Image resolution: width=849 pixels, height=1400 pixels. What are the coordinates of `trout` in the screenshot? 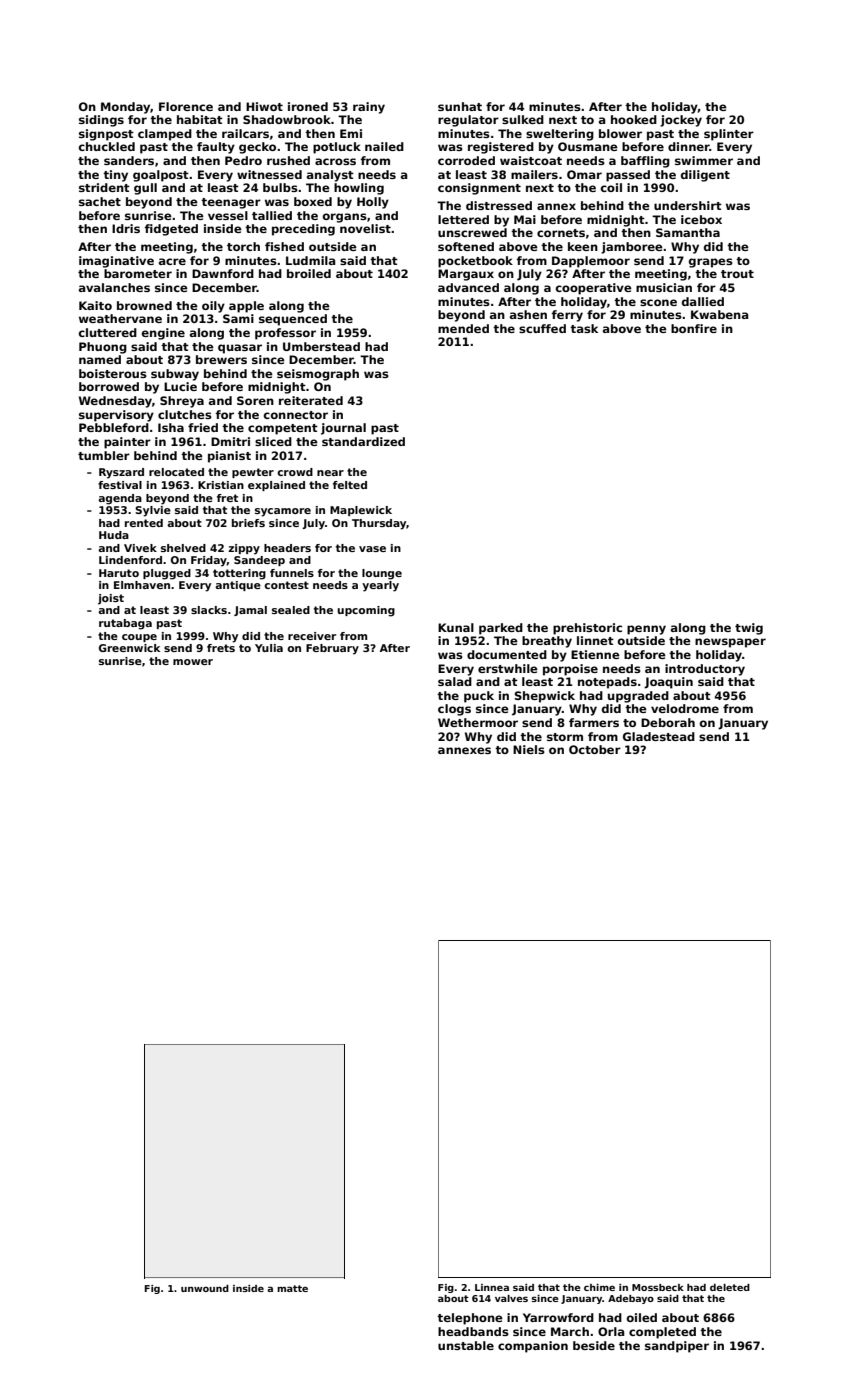 It's located at (737, 274).
